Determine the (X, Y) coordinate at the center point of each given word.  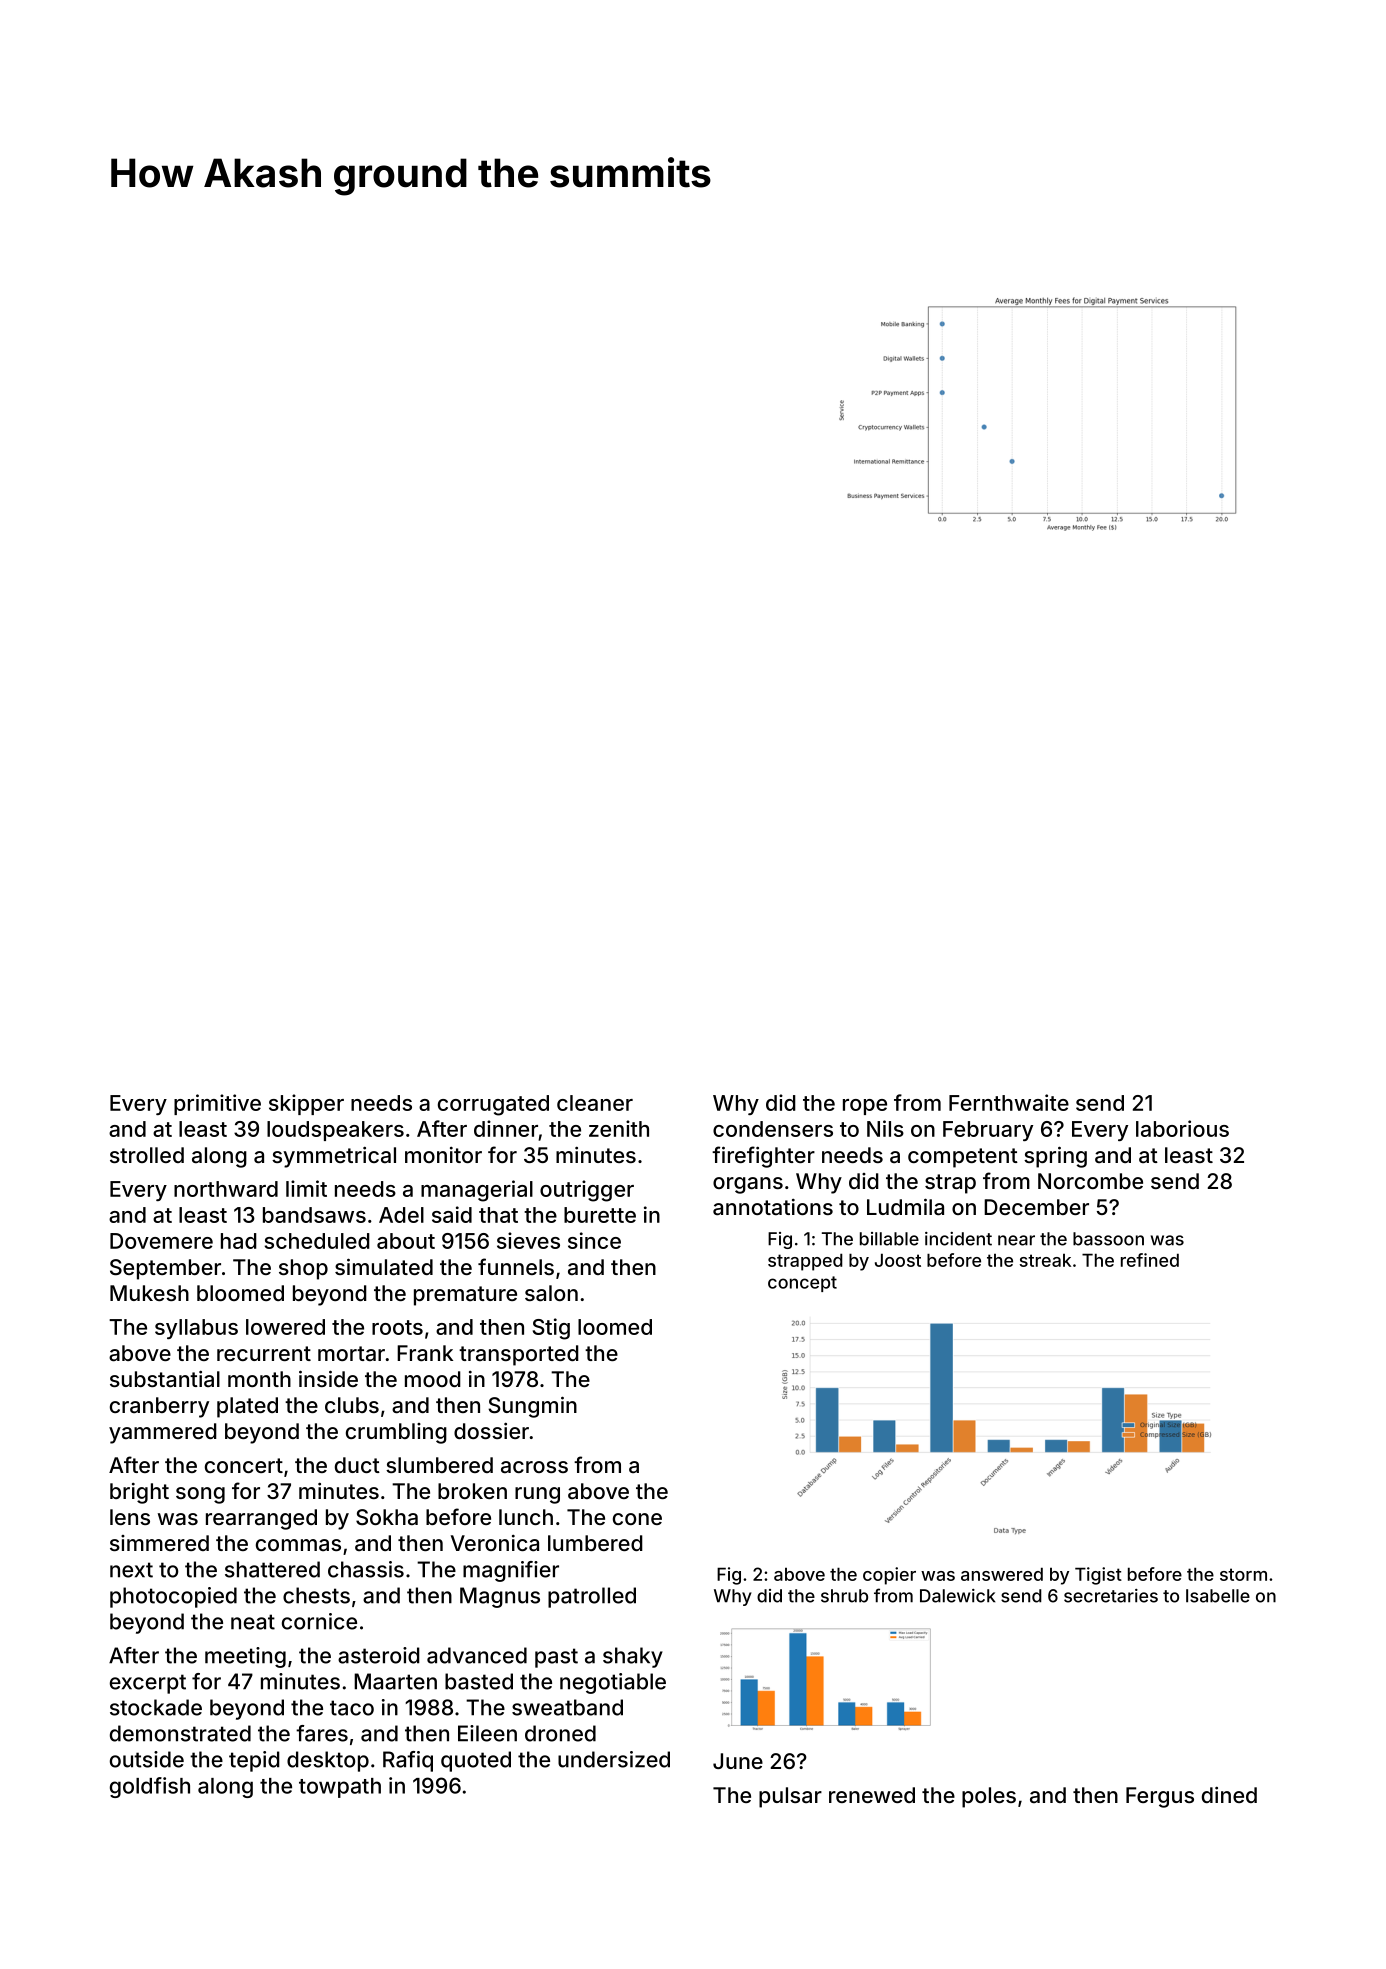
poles (989, 1797)
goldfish (150, 1787)
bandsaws (314, 1215)
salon (551, 1293)
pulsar (790, 1797)
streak (1045, 1260)
